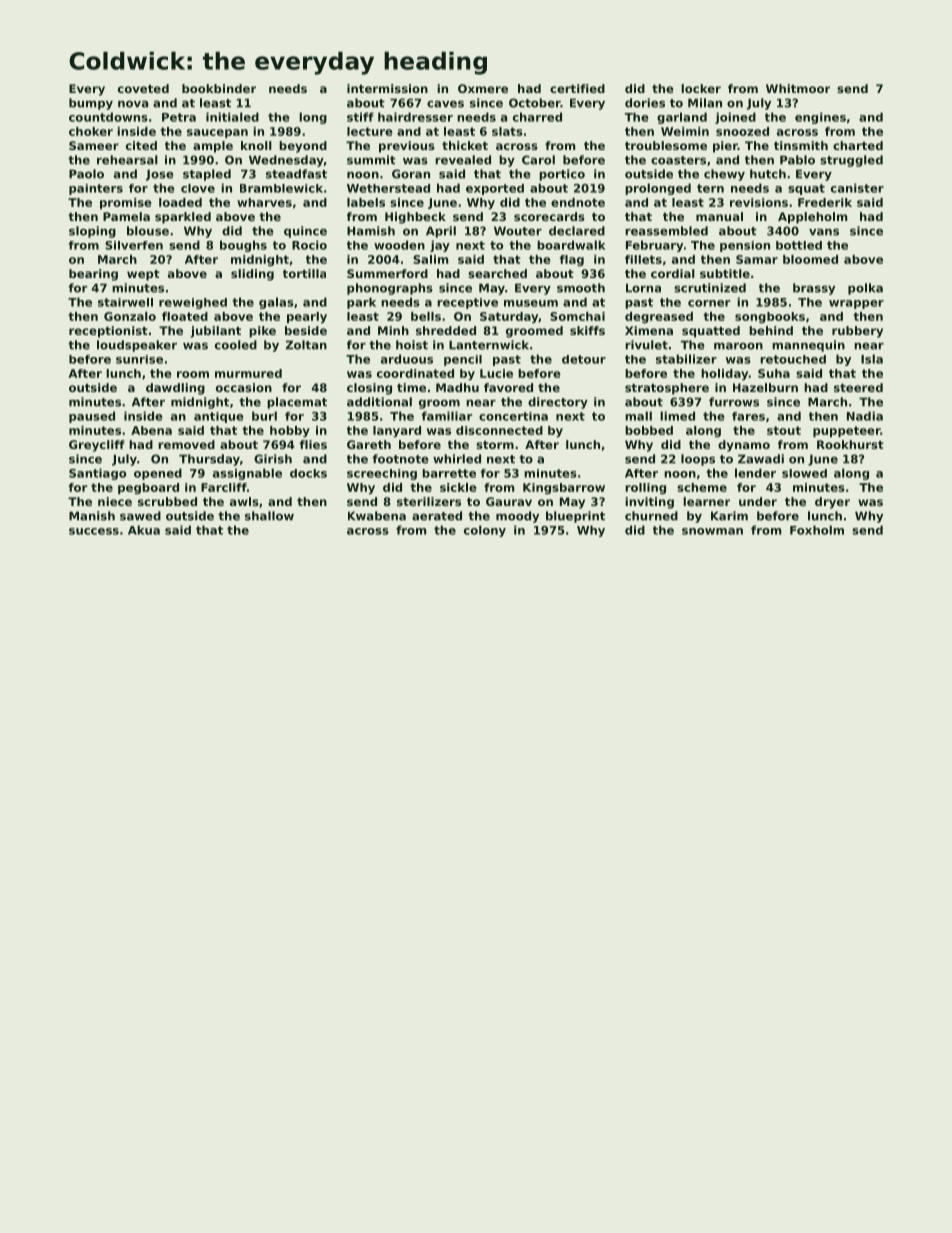 This page has height=1233, width=952. What do you see at coordinates (804, 473) in the page?
I see `slowed` at bounding box center [804, 473].
